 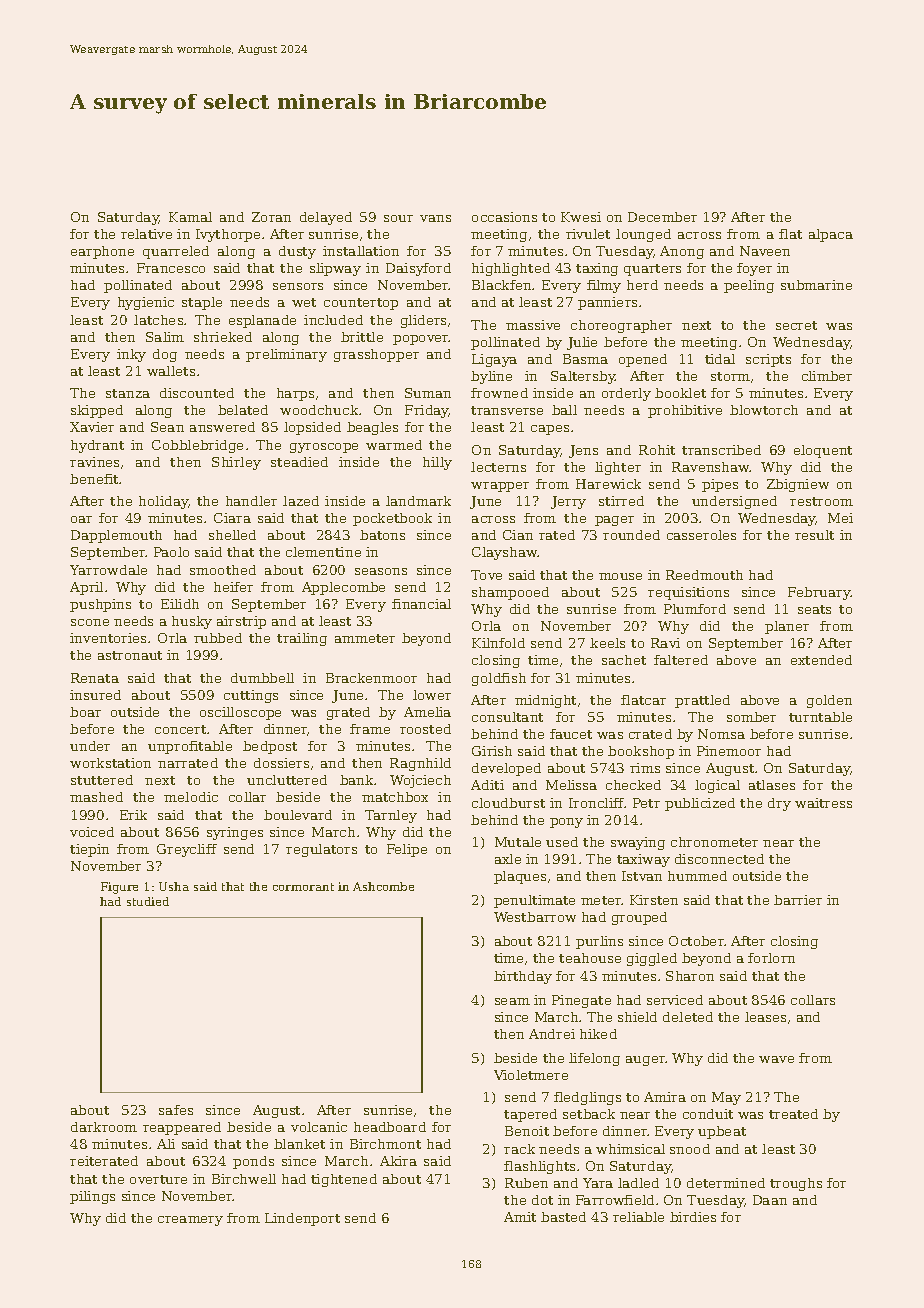 What do you see at coordinates (395, 797) in the page?
I see `matchbox` at bounding box center [395, 797].
